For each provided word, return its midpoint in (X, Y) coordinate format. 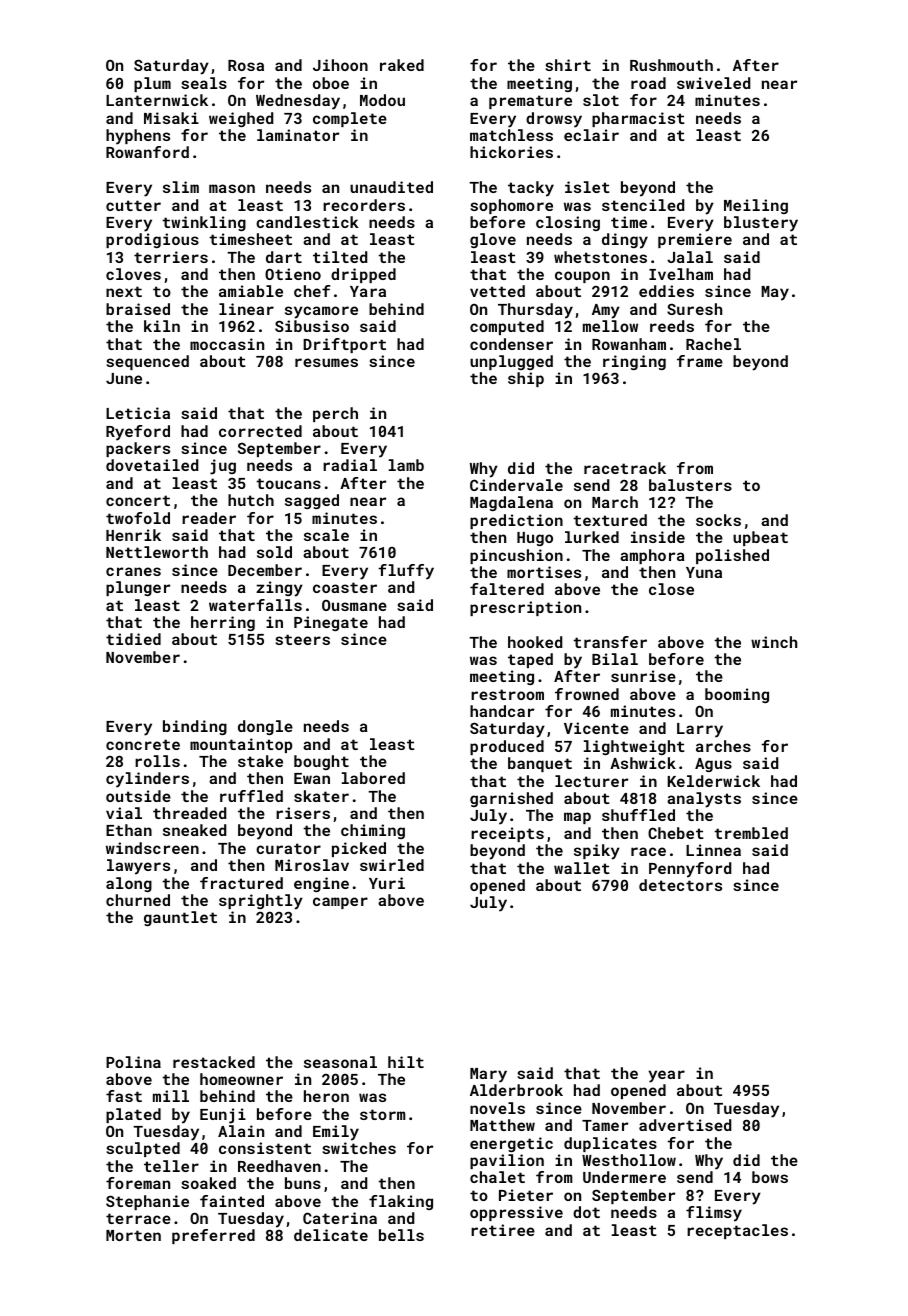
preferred (213, 1236)
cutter (133, 205)
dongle (265, 727)
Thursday (535, 311)
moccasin (227, 344)
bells (401, 1235)
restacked (214, 1062)
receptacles (737, 1231)
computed (507, 327)
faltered (507, 589)
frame (700, 361)
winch (774, 642)
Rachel (713, 344)
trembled (751, 833)
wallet (582, 868)
